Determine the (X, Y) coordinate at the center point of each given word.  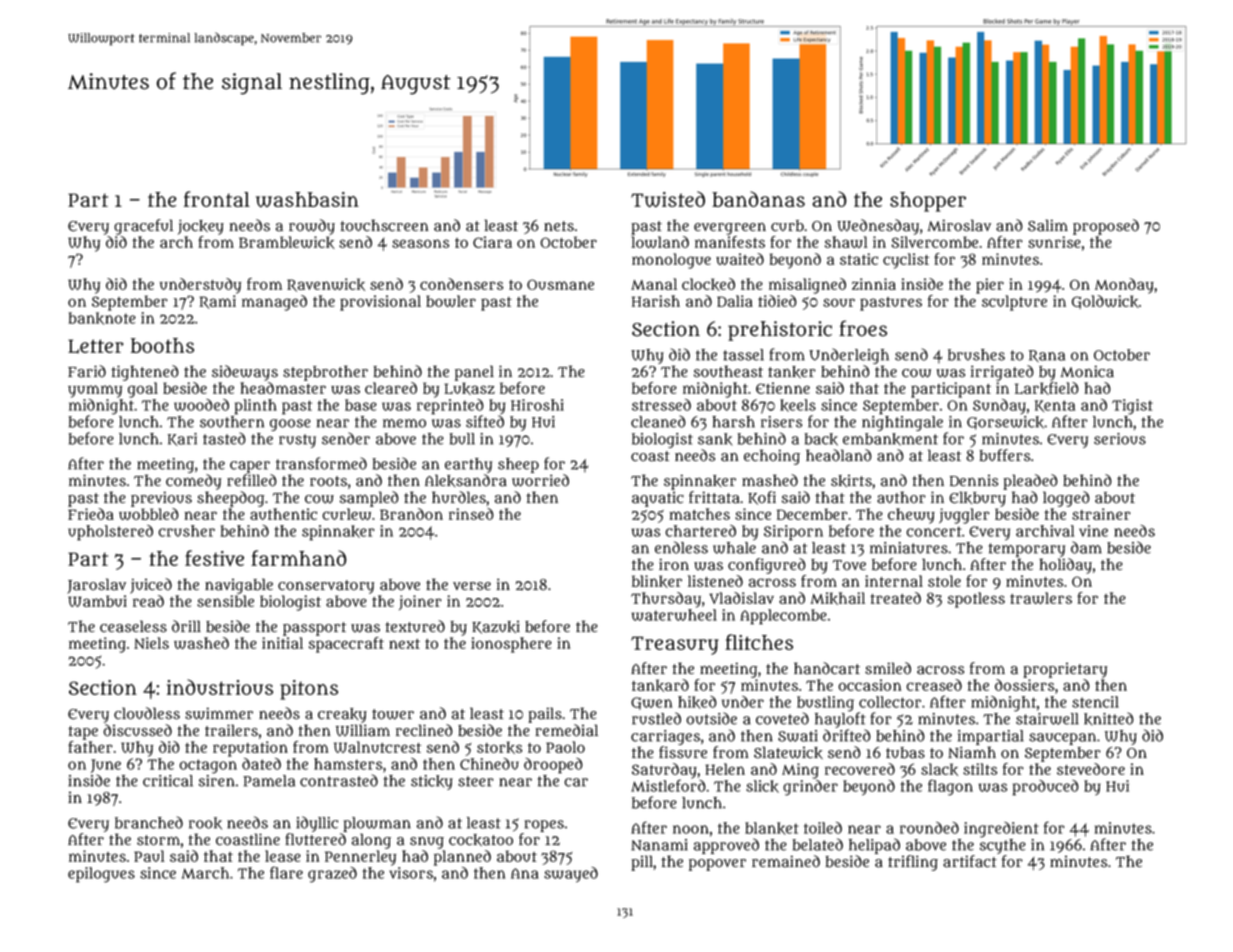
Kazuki (496, 627)
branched (149, 822)
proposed (1106, 227)
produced (1045, 788)
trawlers (1041, 598)
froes (863, 328)
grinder (810, 788)
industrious (220, 687)
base (361, 405)
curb (787, 226)
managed (274, 303)
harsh (733, 422)
